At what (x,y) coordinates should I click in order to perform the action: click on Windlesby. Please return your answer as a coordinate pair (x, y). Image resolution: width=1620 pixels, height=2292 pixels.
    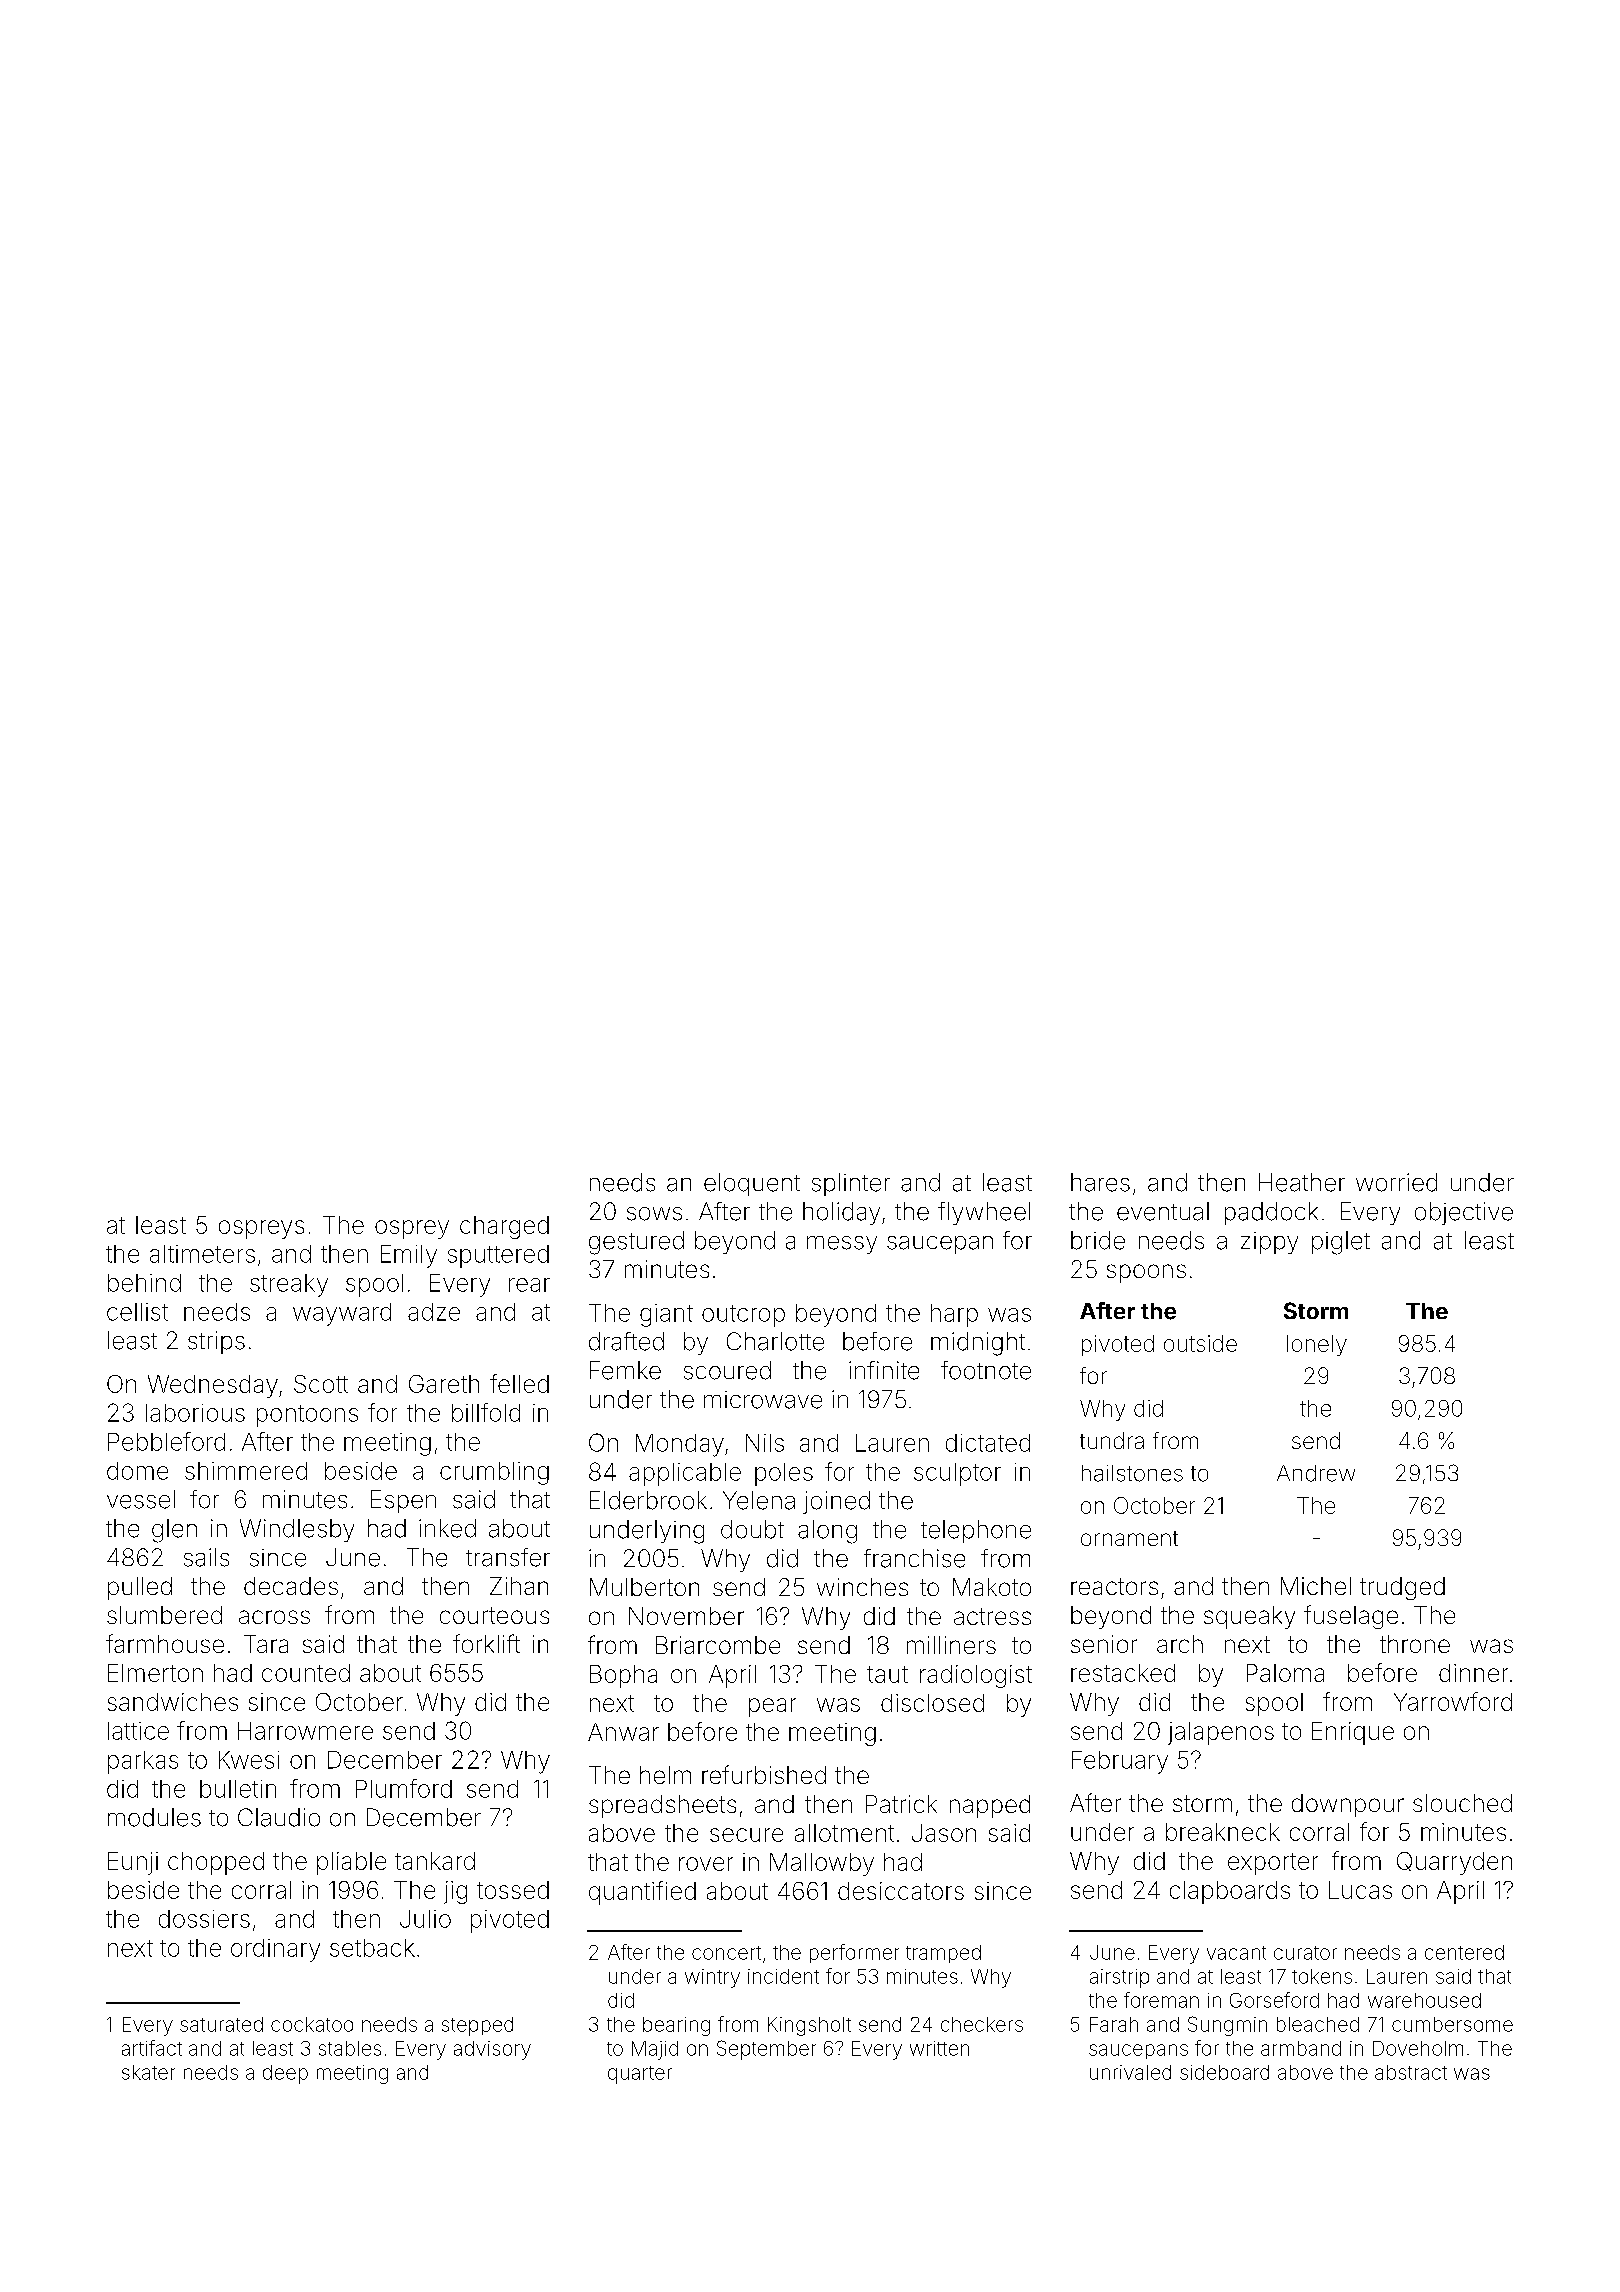
    Looking at the image, I should click on (297, 1530).
